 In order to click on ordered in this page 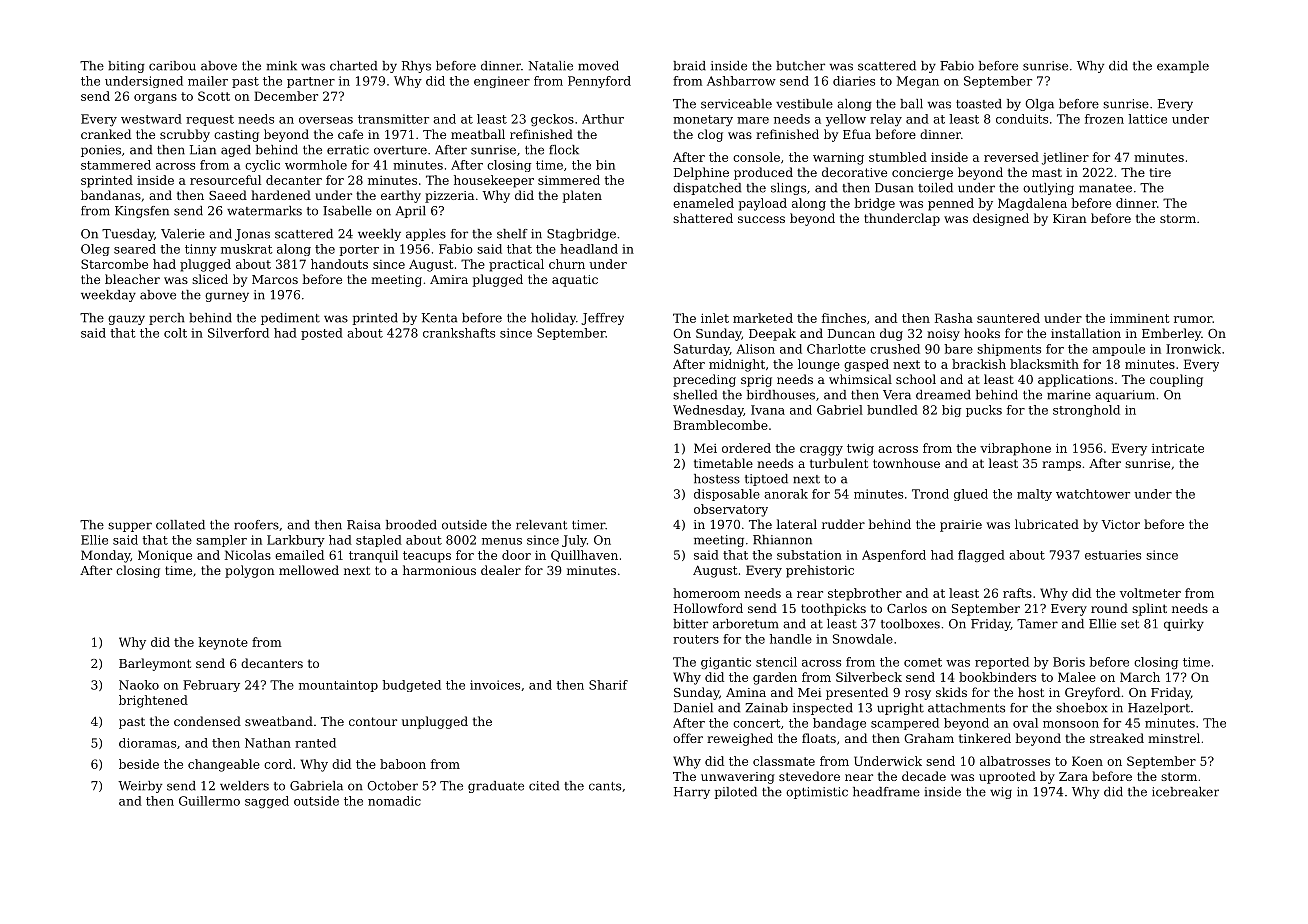, I will do `click(746, 448)`.
